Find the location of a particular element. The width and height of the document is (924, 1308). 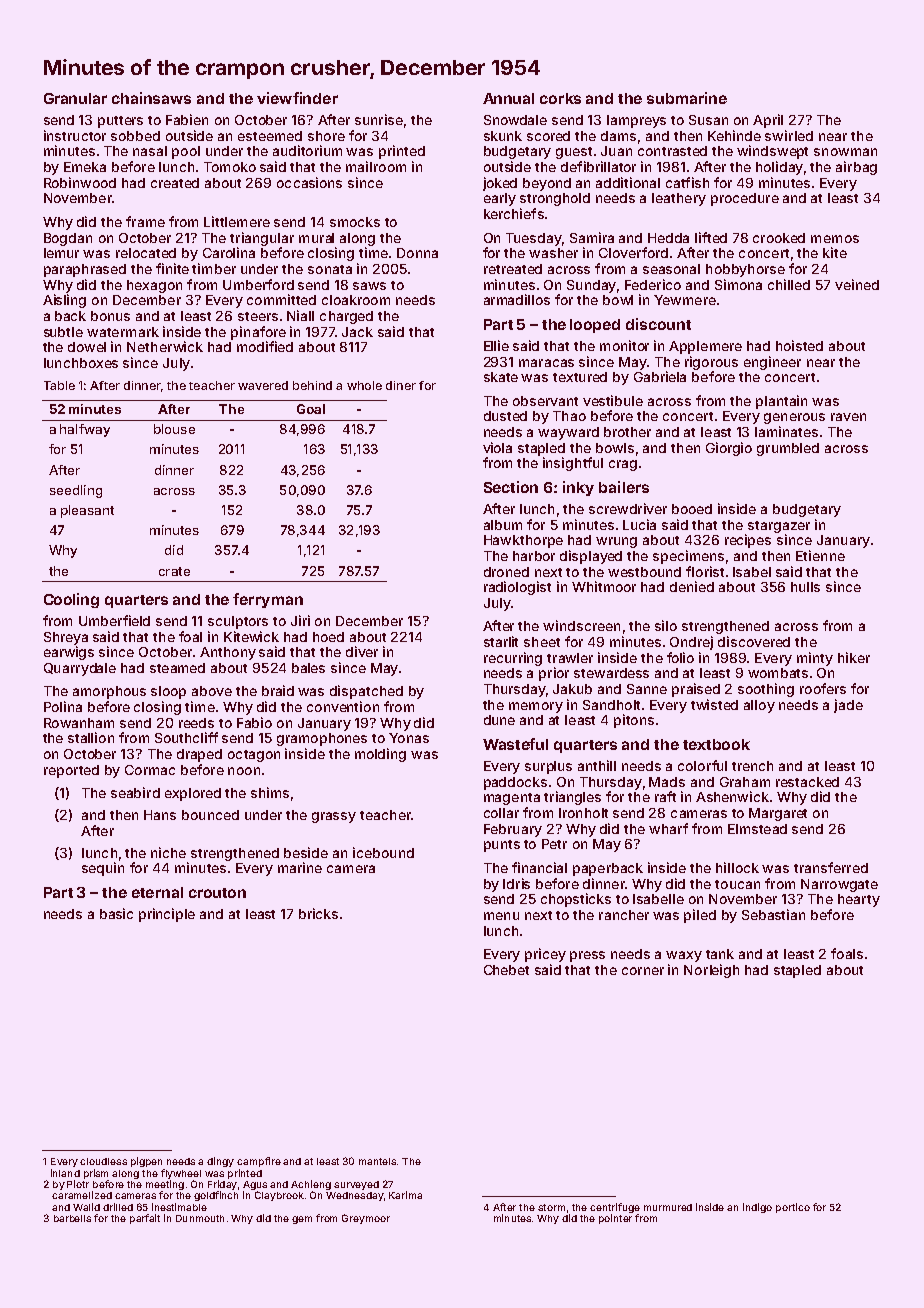

principle is located at coordinates (167, 915).
